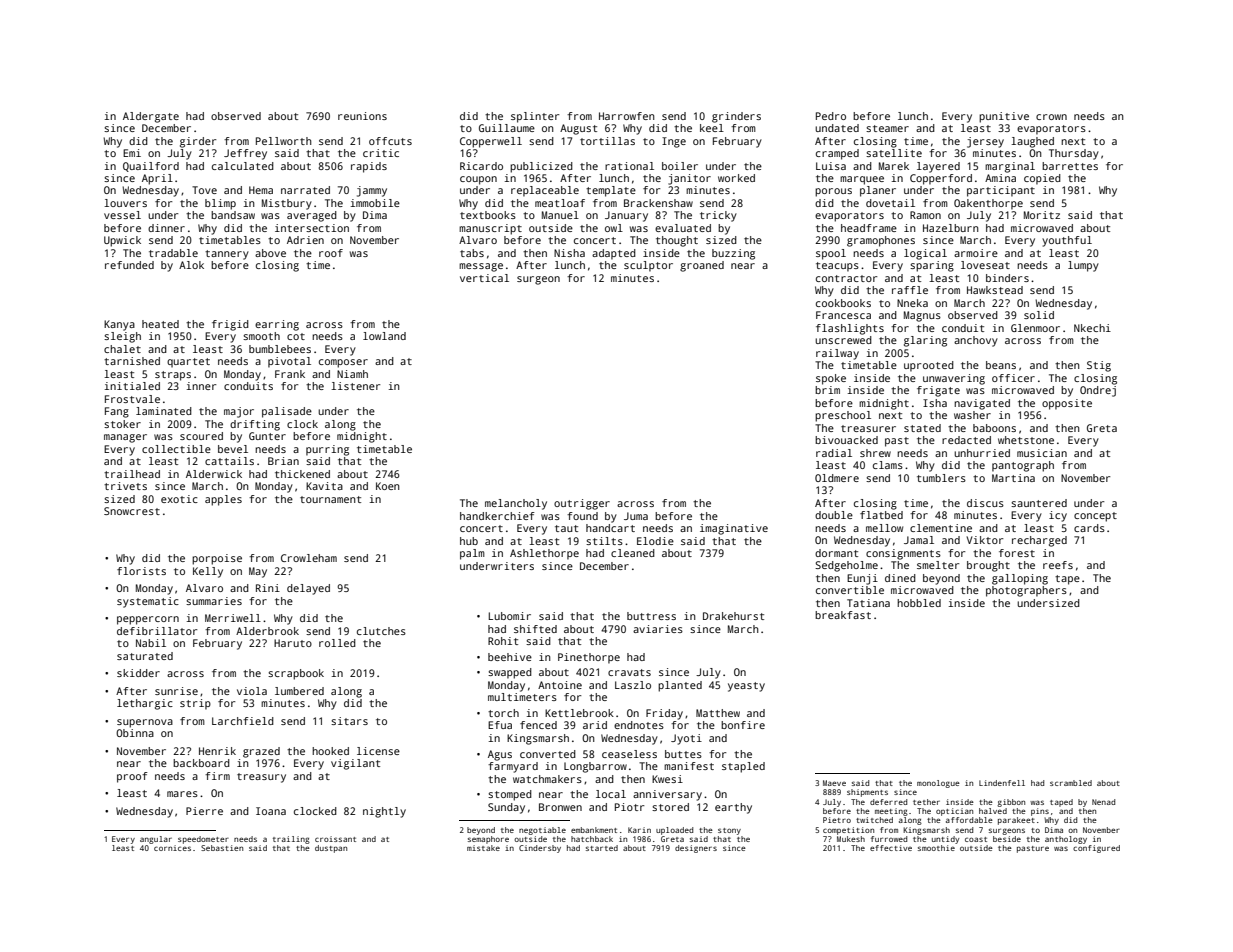 The width and height of the page is (1233, 952). I want to click on porpoise, so click(217, 559).
